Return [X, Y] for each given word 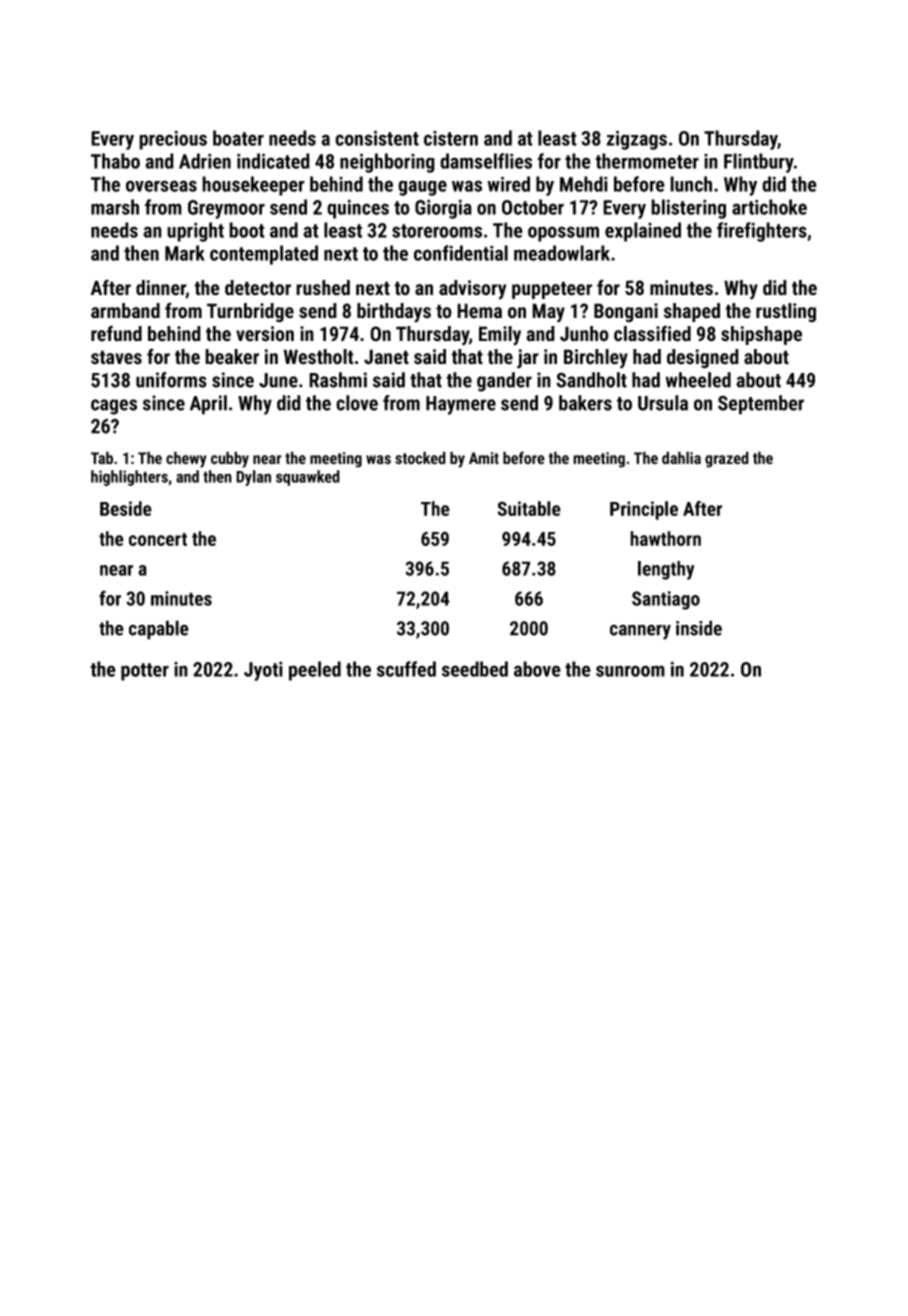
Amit [484, 458]
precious [173, 140]
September [761, 405]
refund [116, 333]
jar [528, 359]
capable [159, 630]
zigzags [636, 140]
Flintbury [759, 163]
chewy [186, 459]
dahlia [681, 457]
